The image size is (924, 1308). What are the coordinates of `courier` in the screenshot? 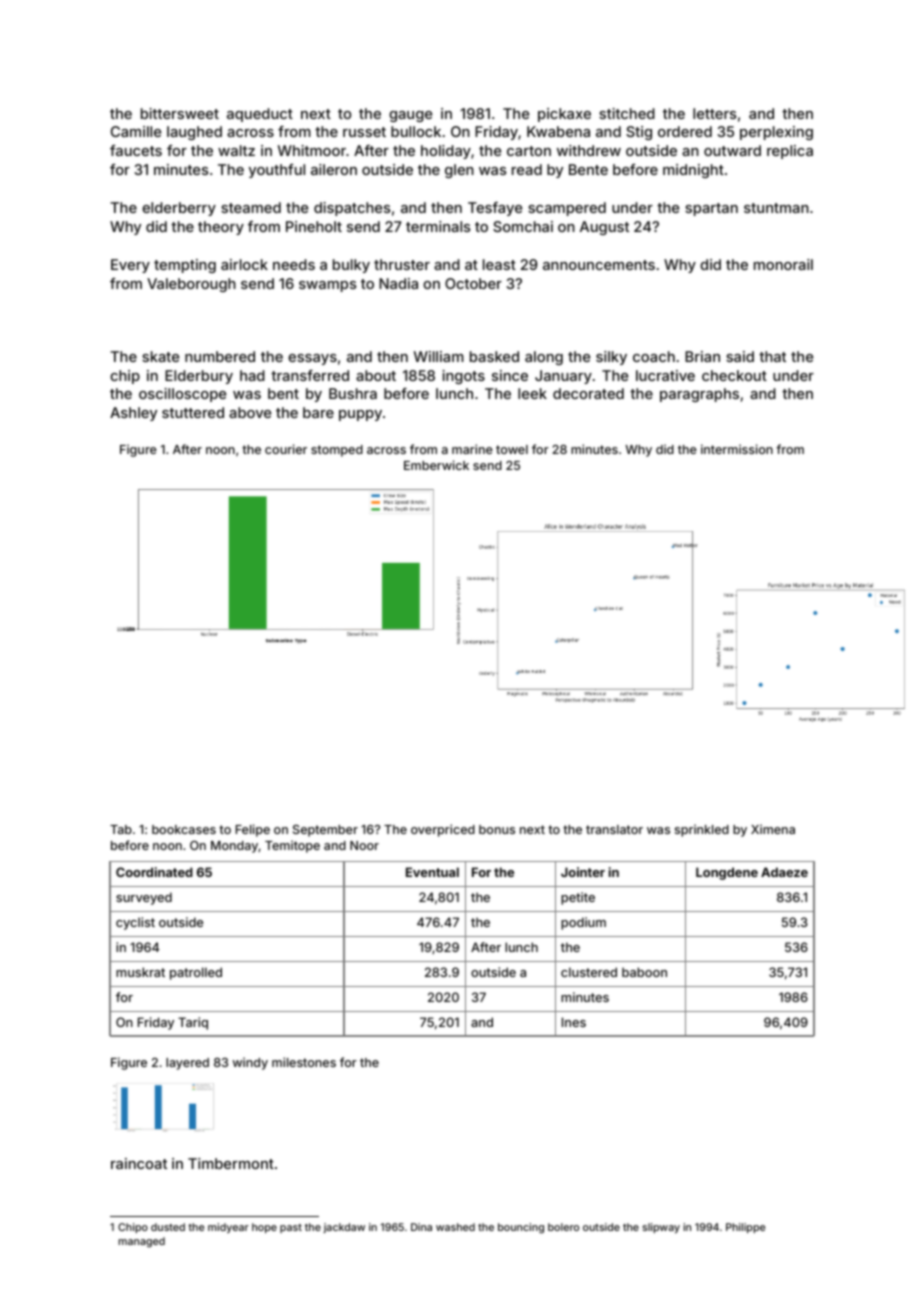 It's located at (286, 449).
